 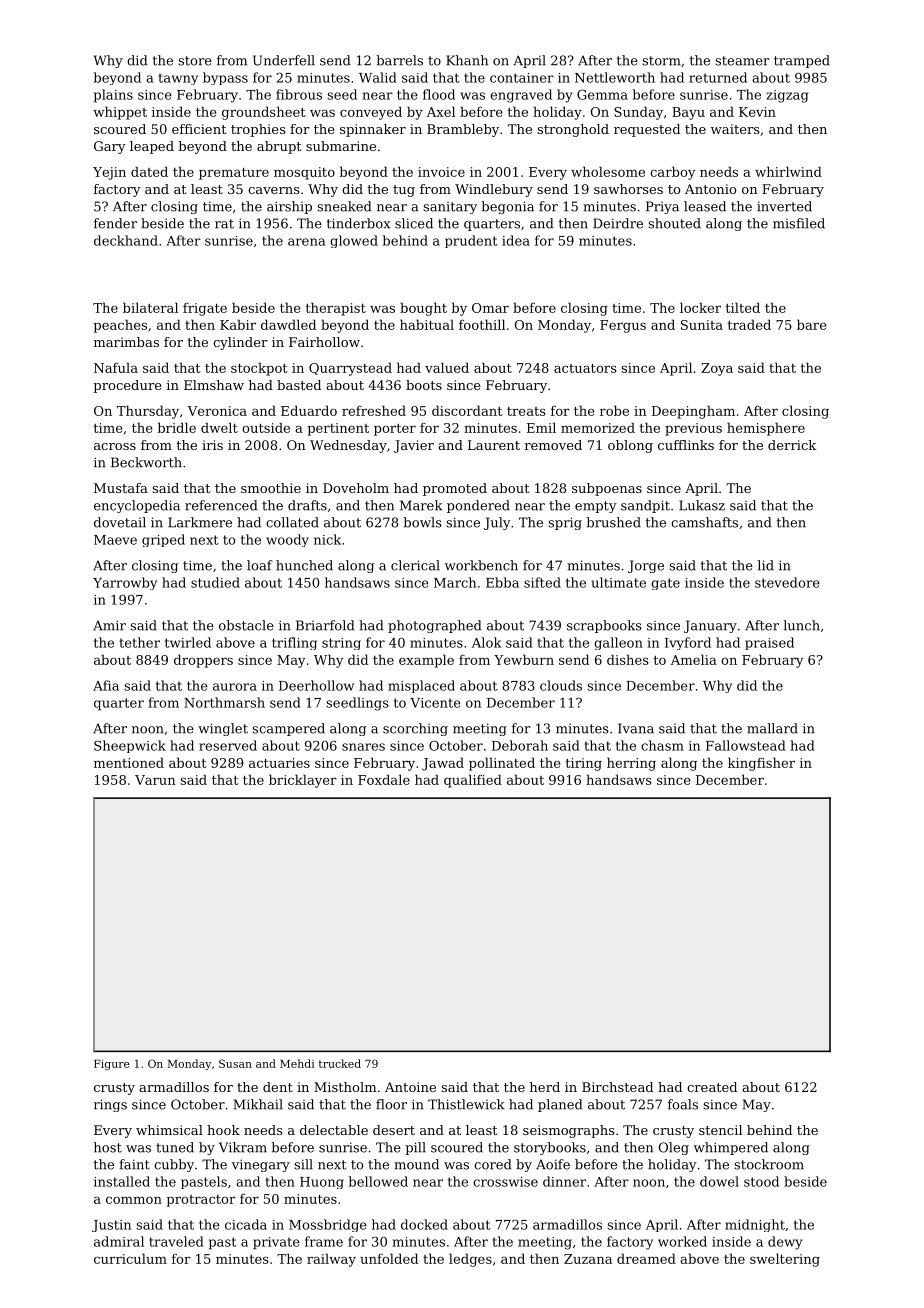 What do you see at coordinates (573, 130) in the screenshot?
I see `stronghold` at bounding box center [573, 130].
